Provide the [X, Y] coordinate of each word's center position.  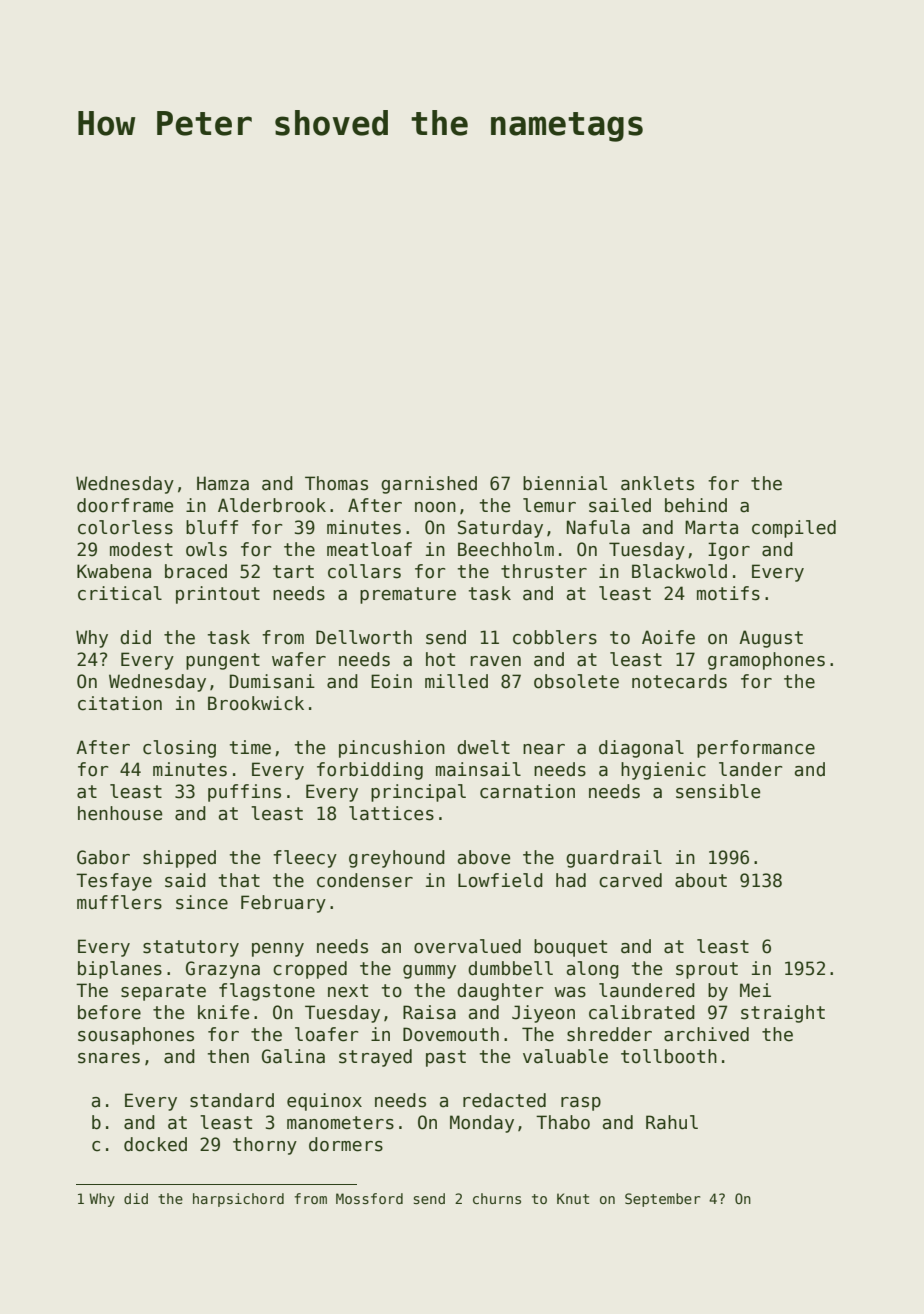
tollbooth [669, 1056]
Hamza [223, 483]
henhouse [120, 813]
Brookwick [256, 703]
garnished [429, 485]
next [348, 991]
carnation [527, 791]
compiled [794, 529]
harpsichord [238, 1200]
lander [751, 769]
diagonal [641, 749]
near [544, 749]
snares [109, 1058]
